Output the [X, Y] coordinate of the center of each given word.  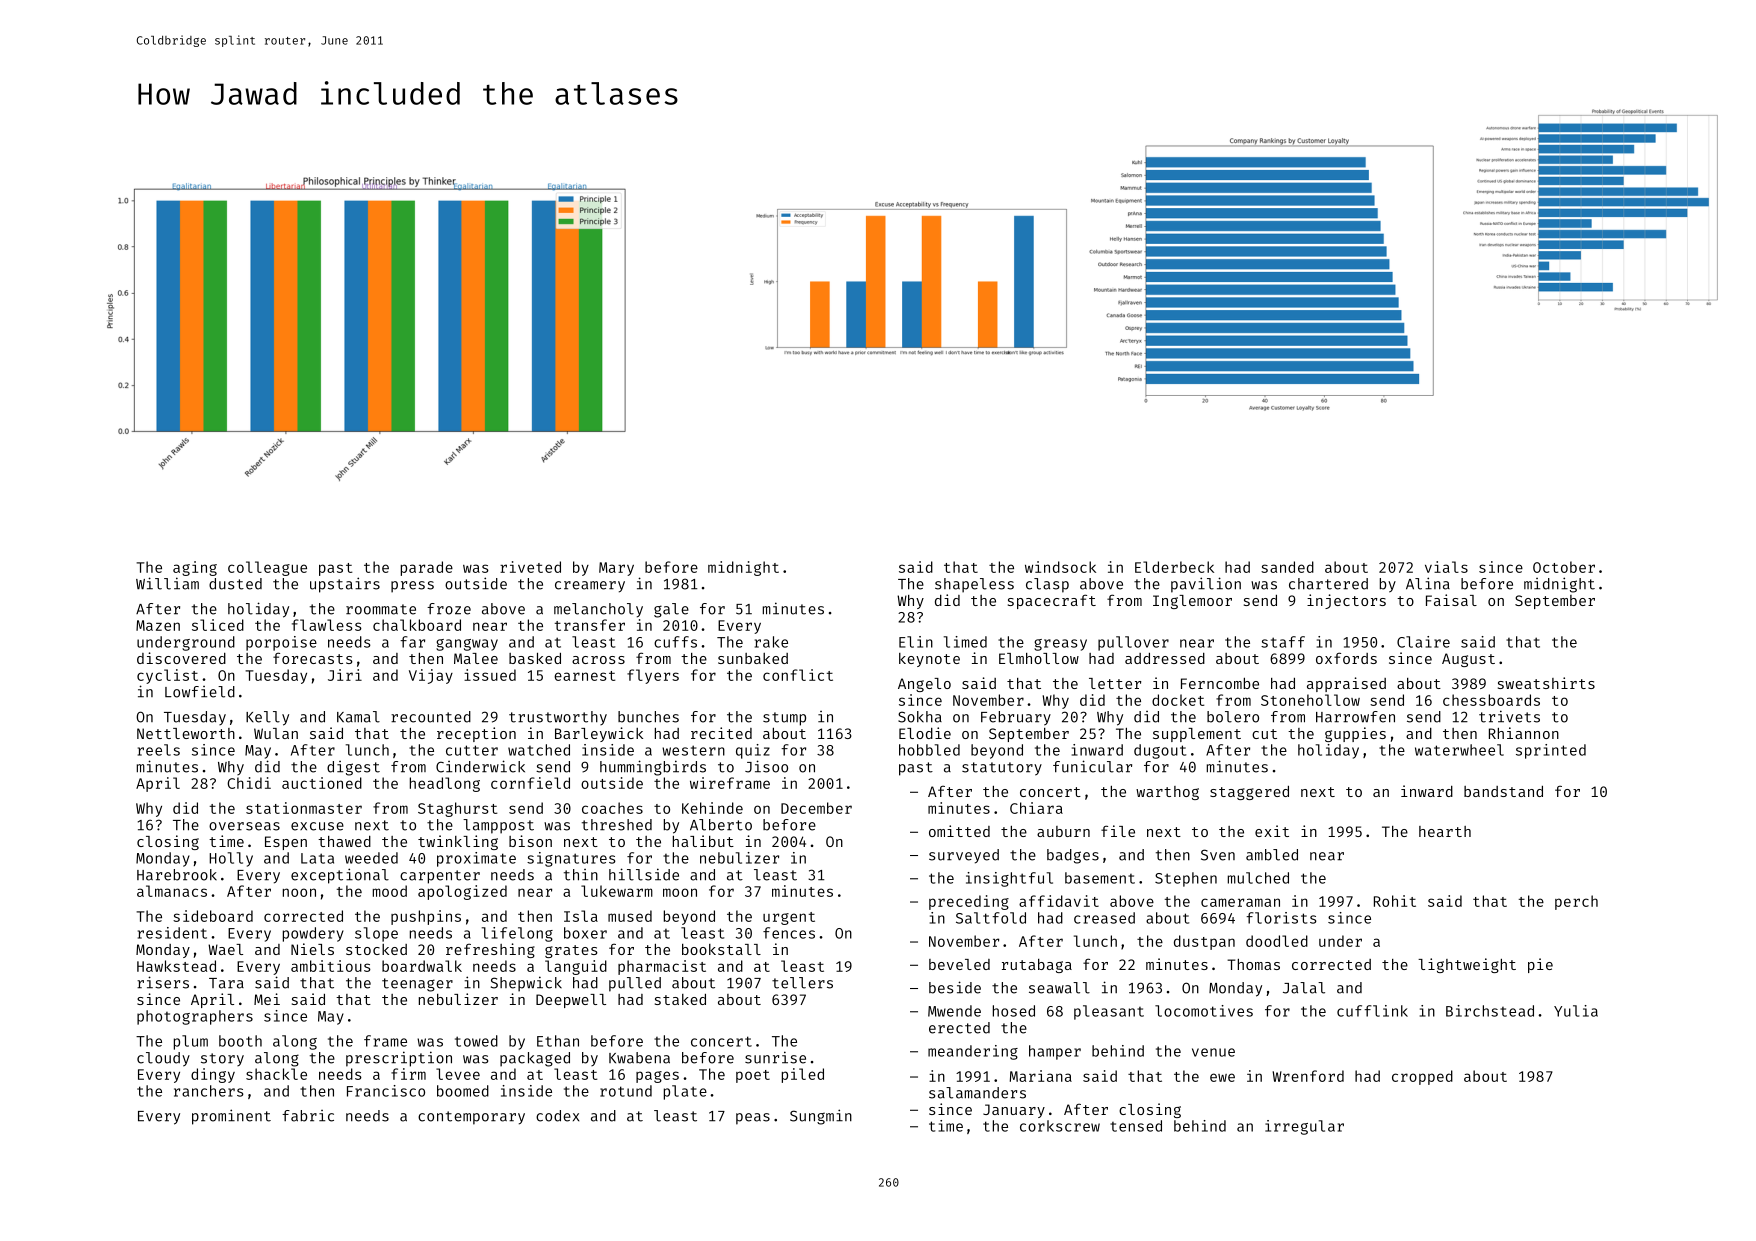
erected [959, 1028]
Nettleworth [186, 733]
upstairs [345, 585]
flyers [653, 676]
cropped [1422, 1077]
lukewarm [617, 891]
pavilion [1206, 585]
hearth [1445, 831]
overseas [244, 826]
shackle [276, 1074]
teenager [417, 985]
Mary [616, 569]
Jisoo [766, 766]
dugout [1160, 751]
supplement [1197, 735]
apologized [462, 892]
